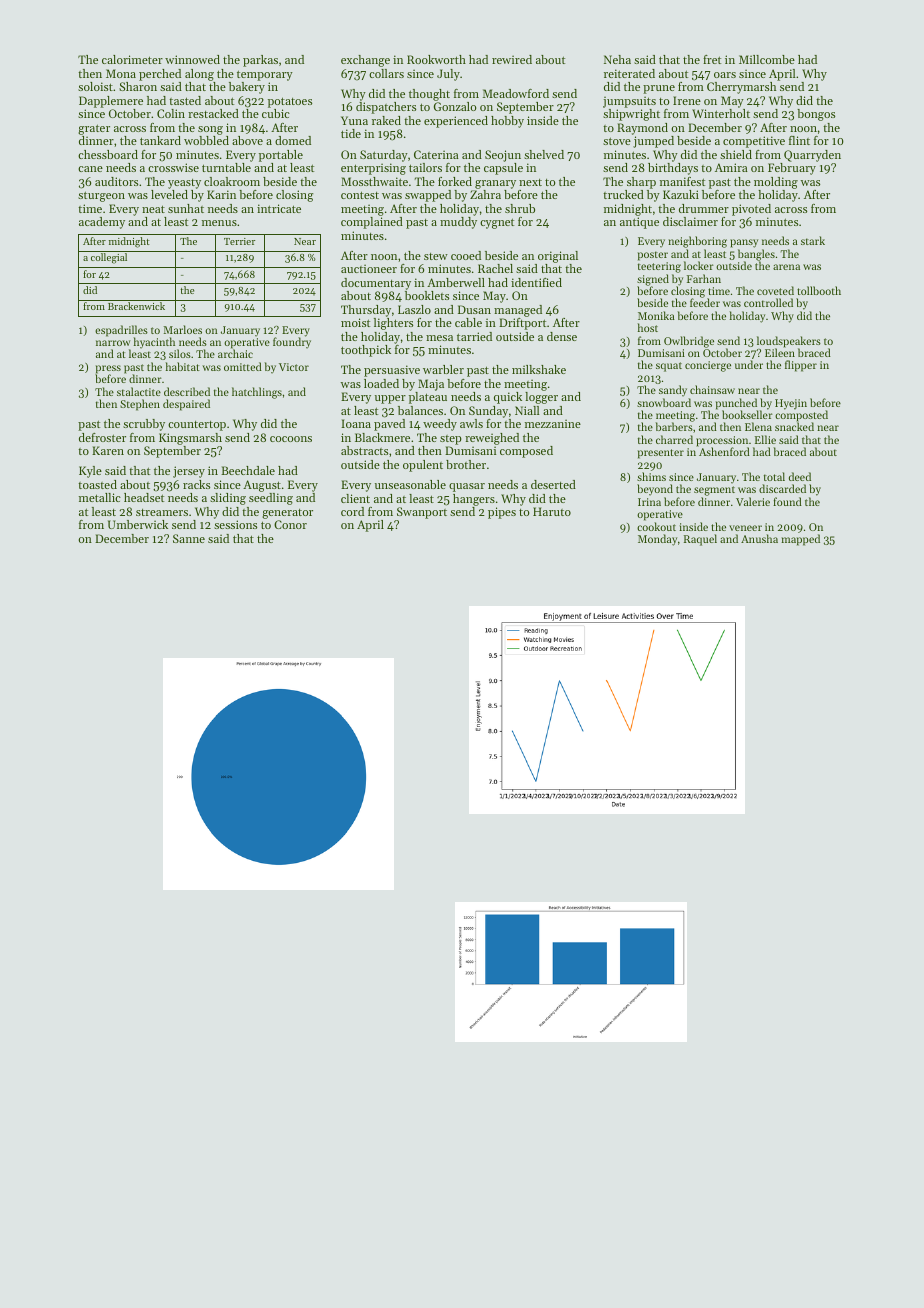 The height and width of the screenshot is (1308, 924). Describe the element at coordinates (759, 538) in the screenshot. I see `Anusha` at that location.
